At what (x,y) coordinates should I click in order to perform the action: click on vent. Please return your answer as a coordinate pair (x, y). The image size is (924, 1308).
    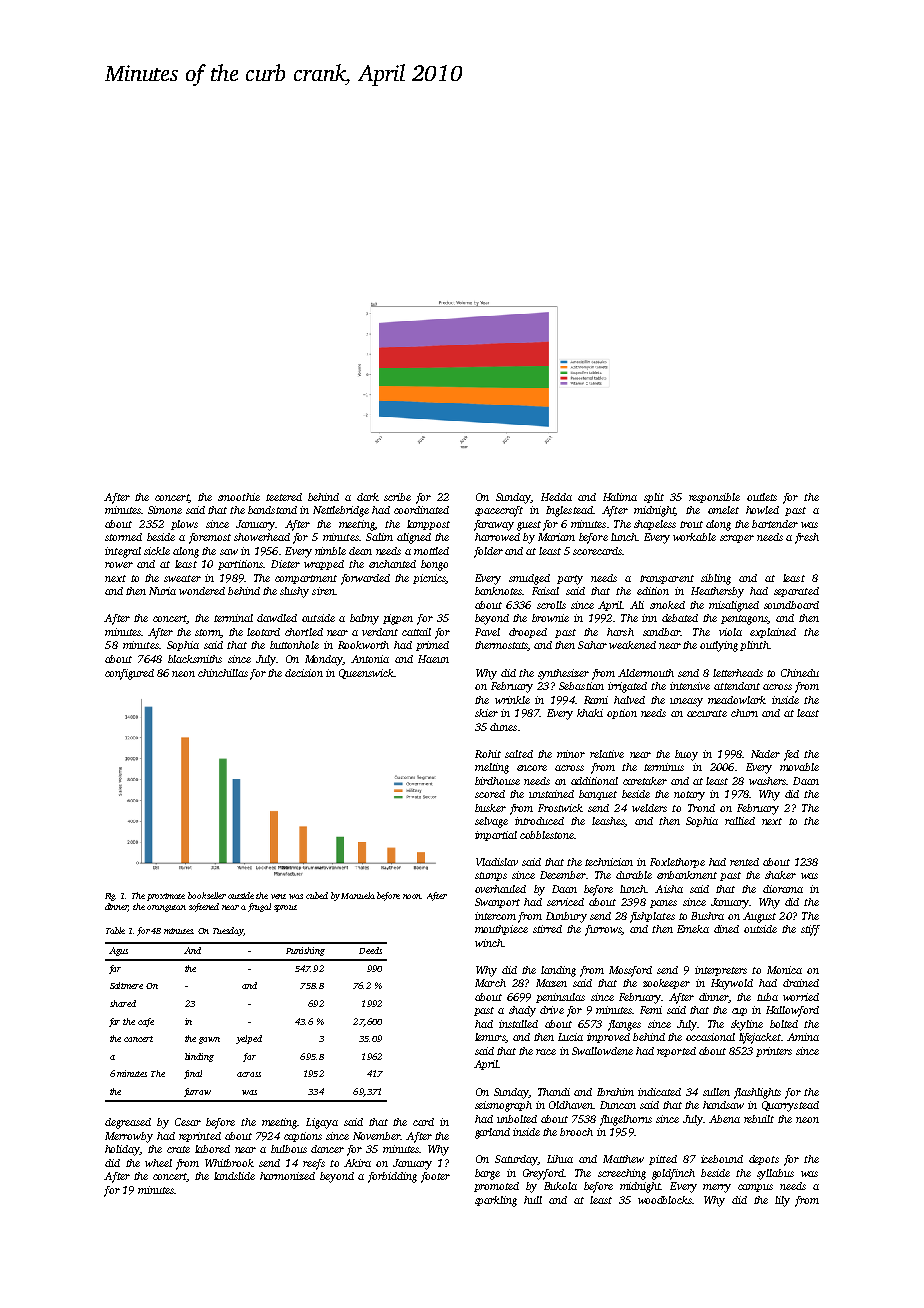
    Looking at the image, I should click on (278, 896).
